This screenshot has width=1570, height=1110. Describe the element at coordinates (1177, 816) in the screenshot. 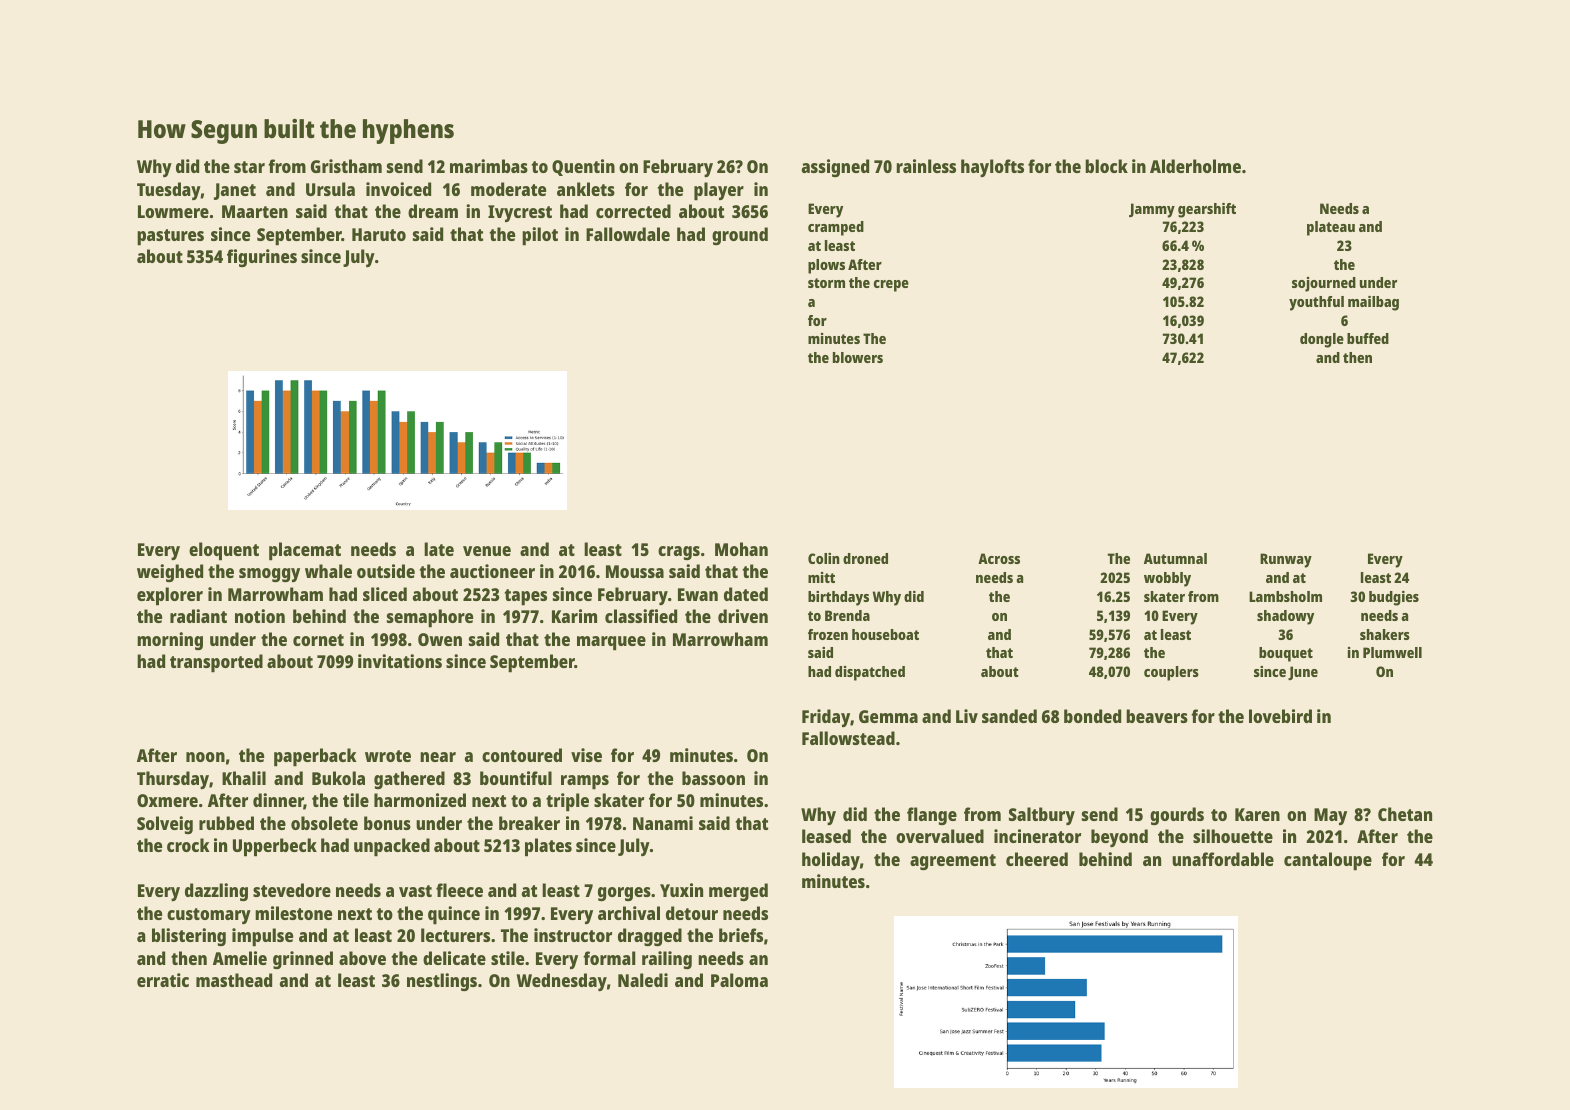

I see `gourds` at that location.
